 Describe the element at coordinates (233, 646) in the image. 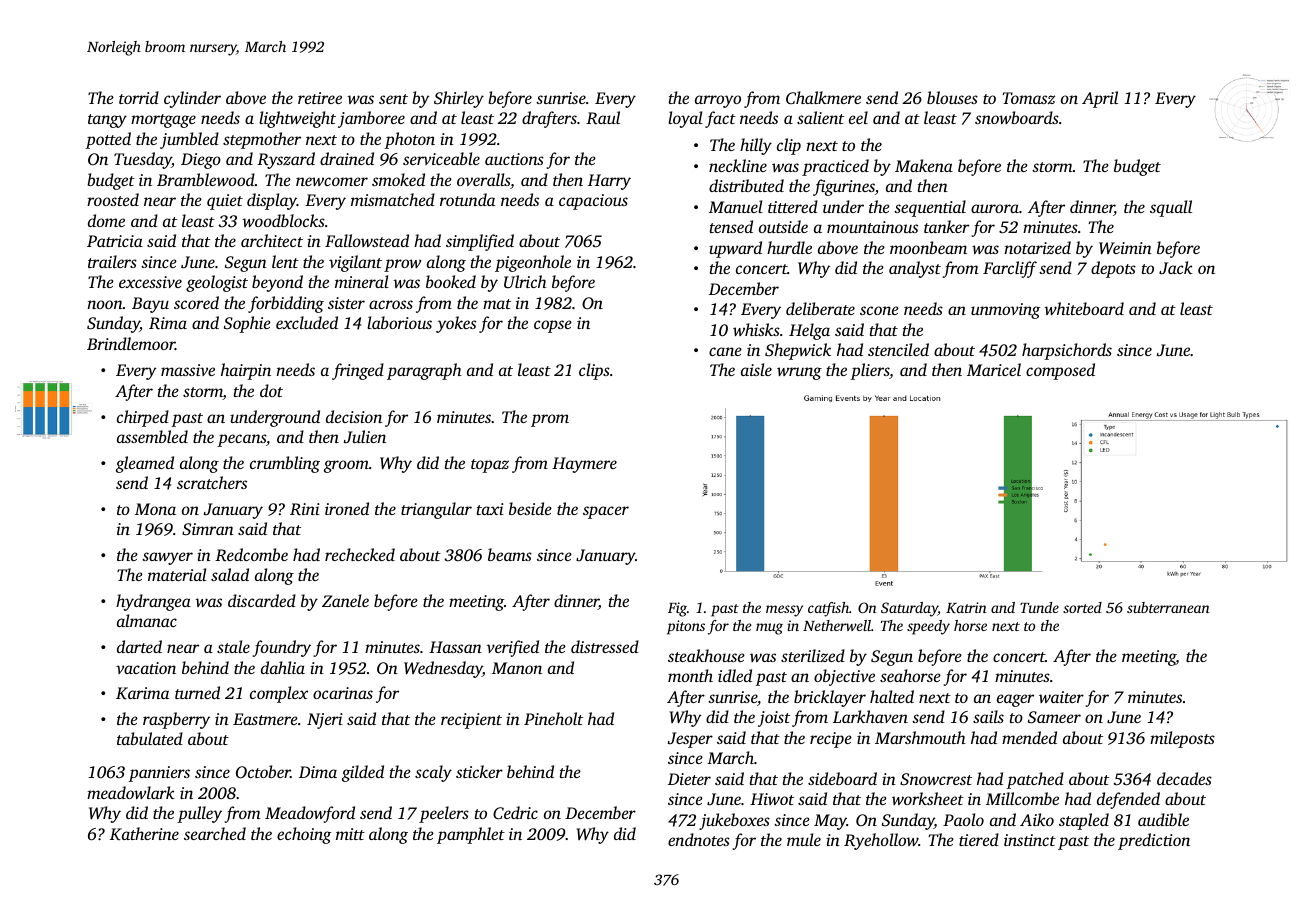

I see `stale` at that location.
